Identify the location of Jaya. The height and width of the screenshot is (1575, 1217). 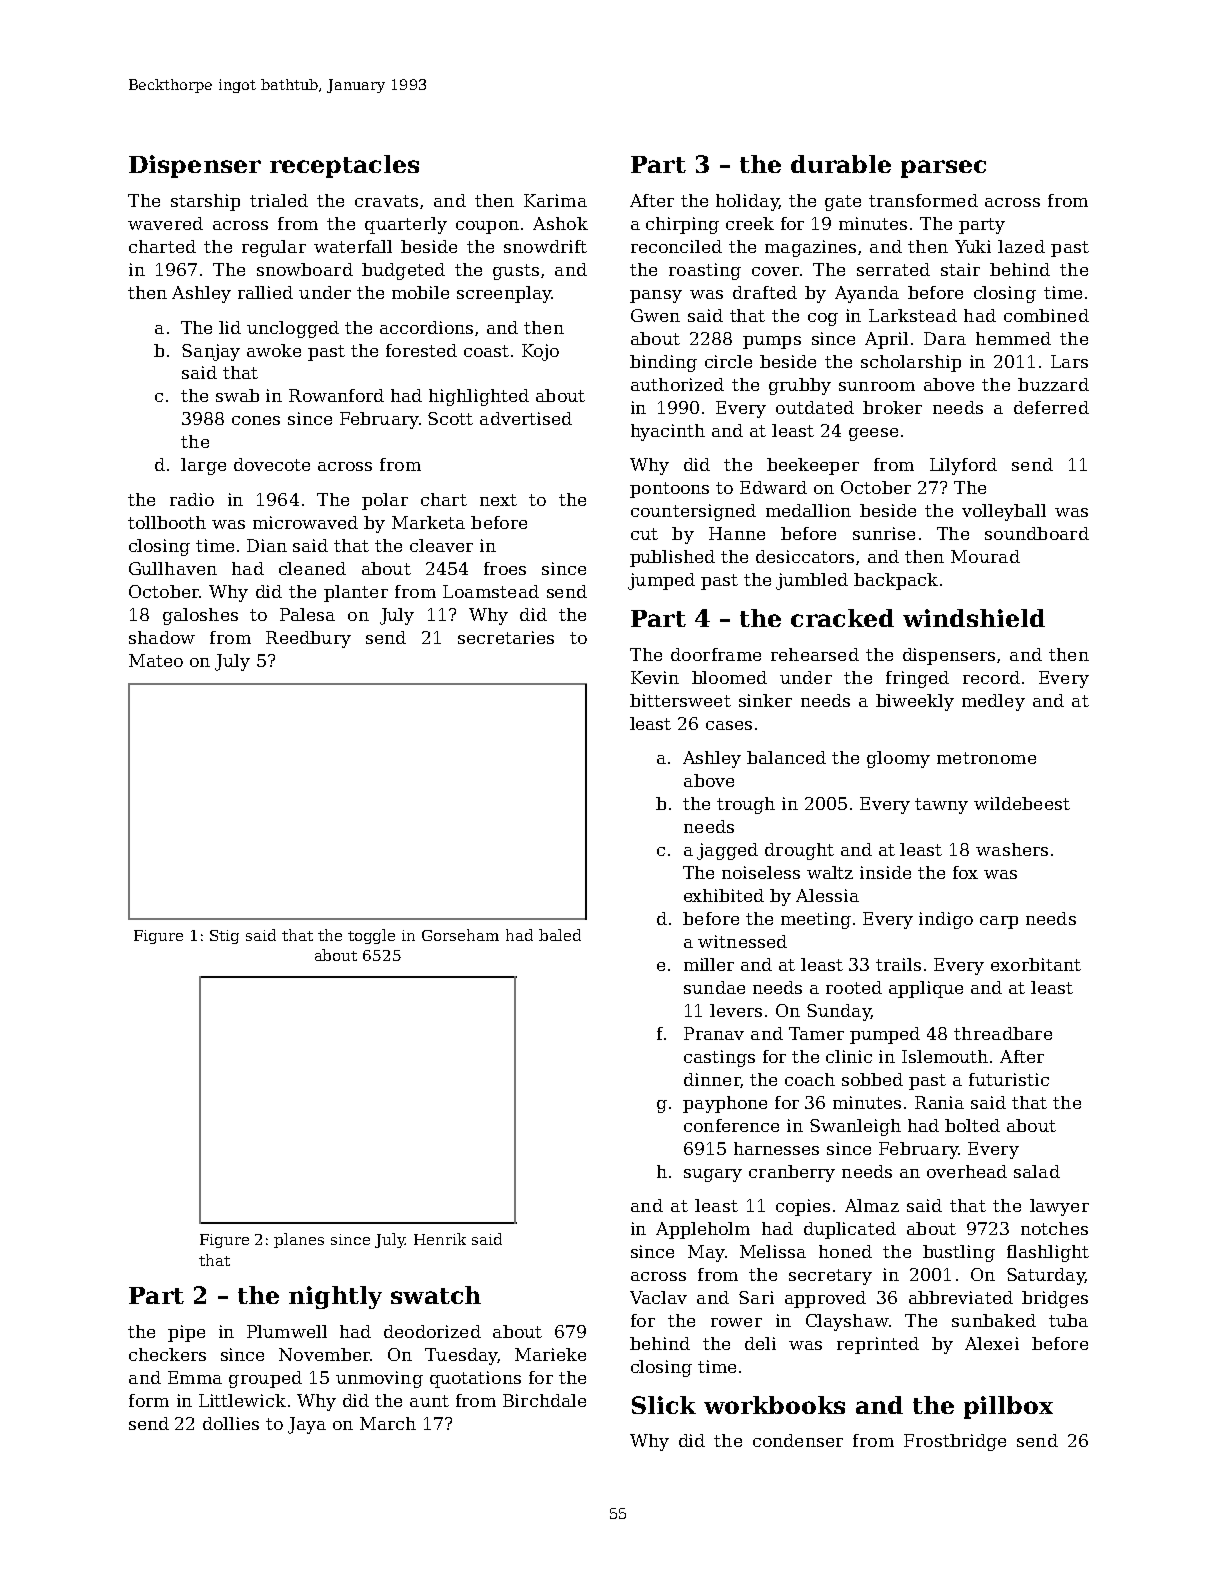
(307, 1425).
